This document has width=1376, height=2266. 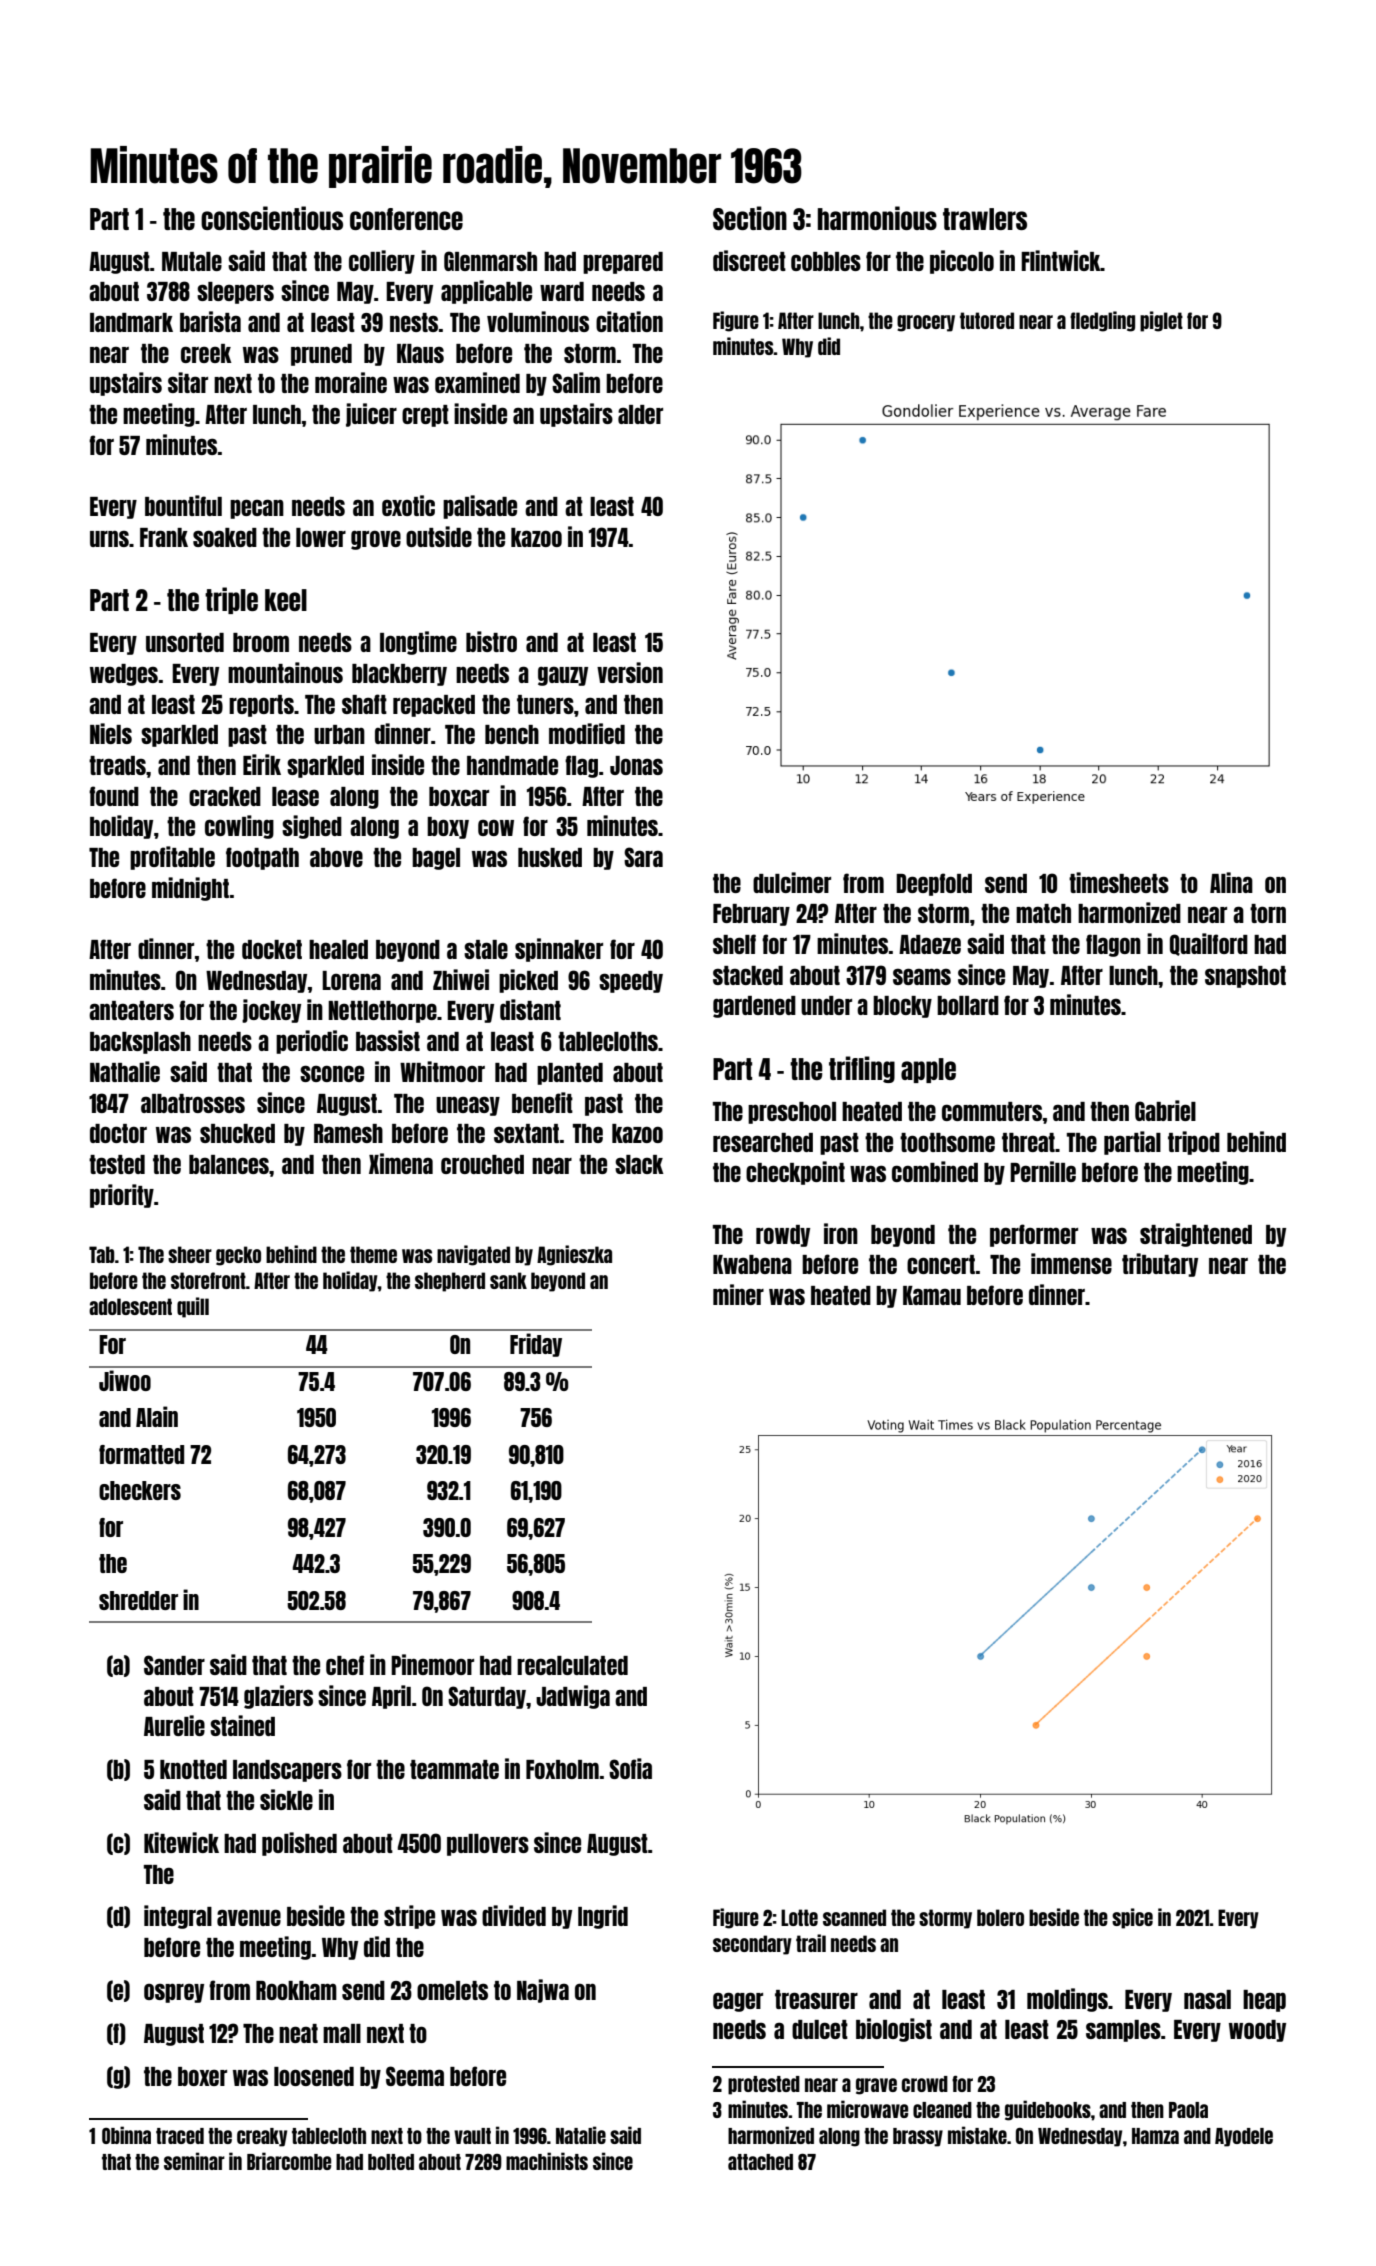 I want to click on Mutale, so click(x=192, y=261).
